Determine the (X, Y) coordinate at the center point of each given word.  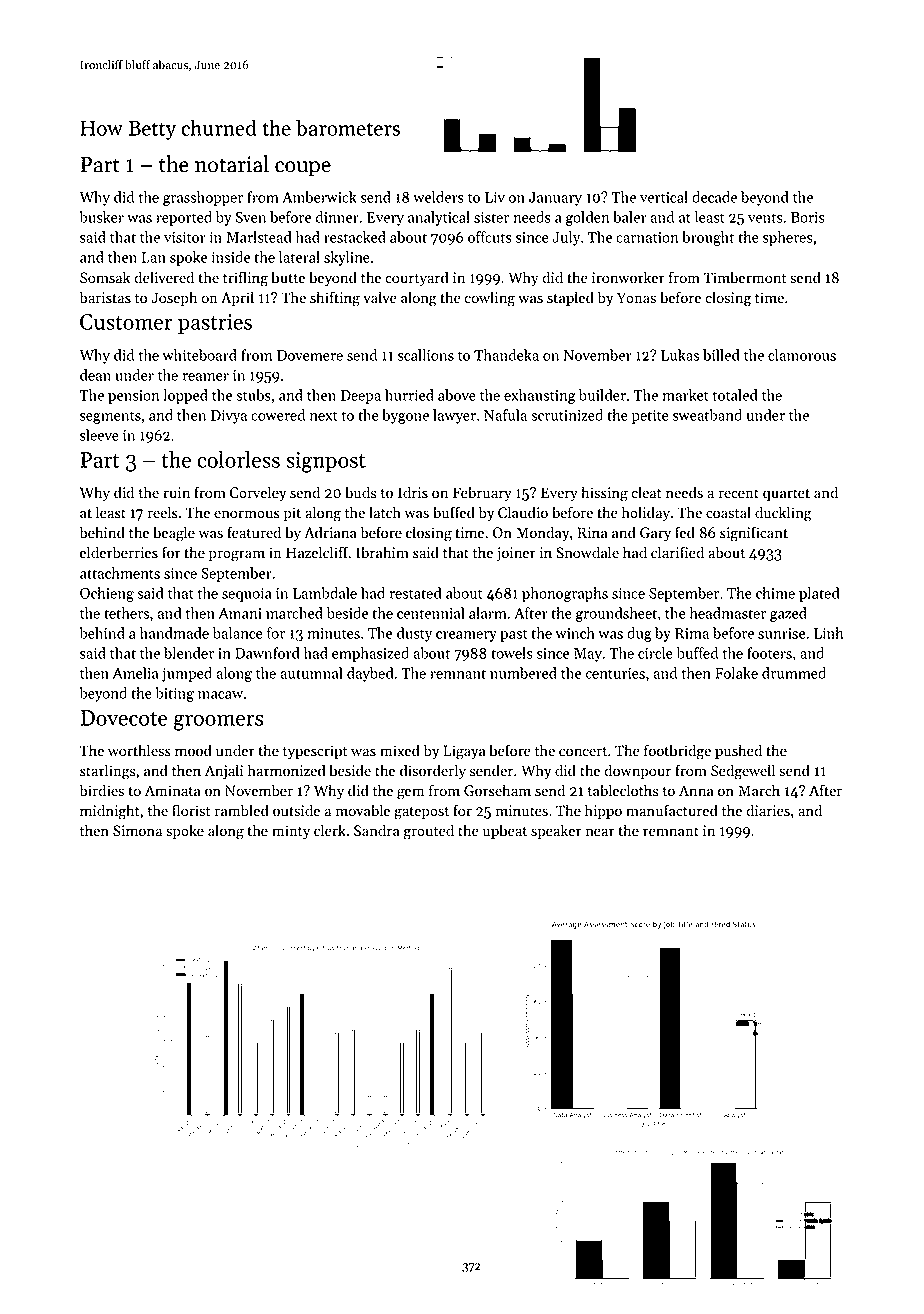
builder (602, 395)
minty (291, 832)
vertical (664, 197)
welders (438, 197)
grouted (429, 832)
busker (101, 217)
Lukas (680, 355)
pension (134, 397)
